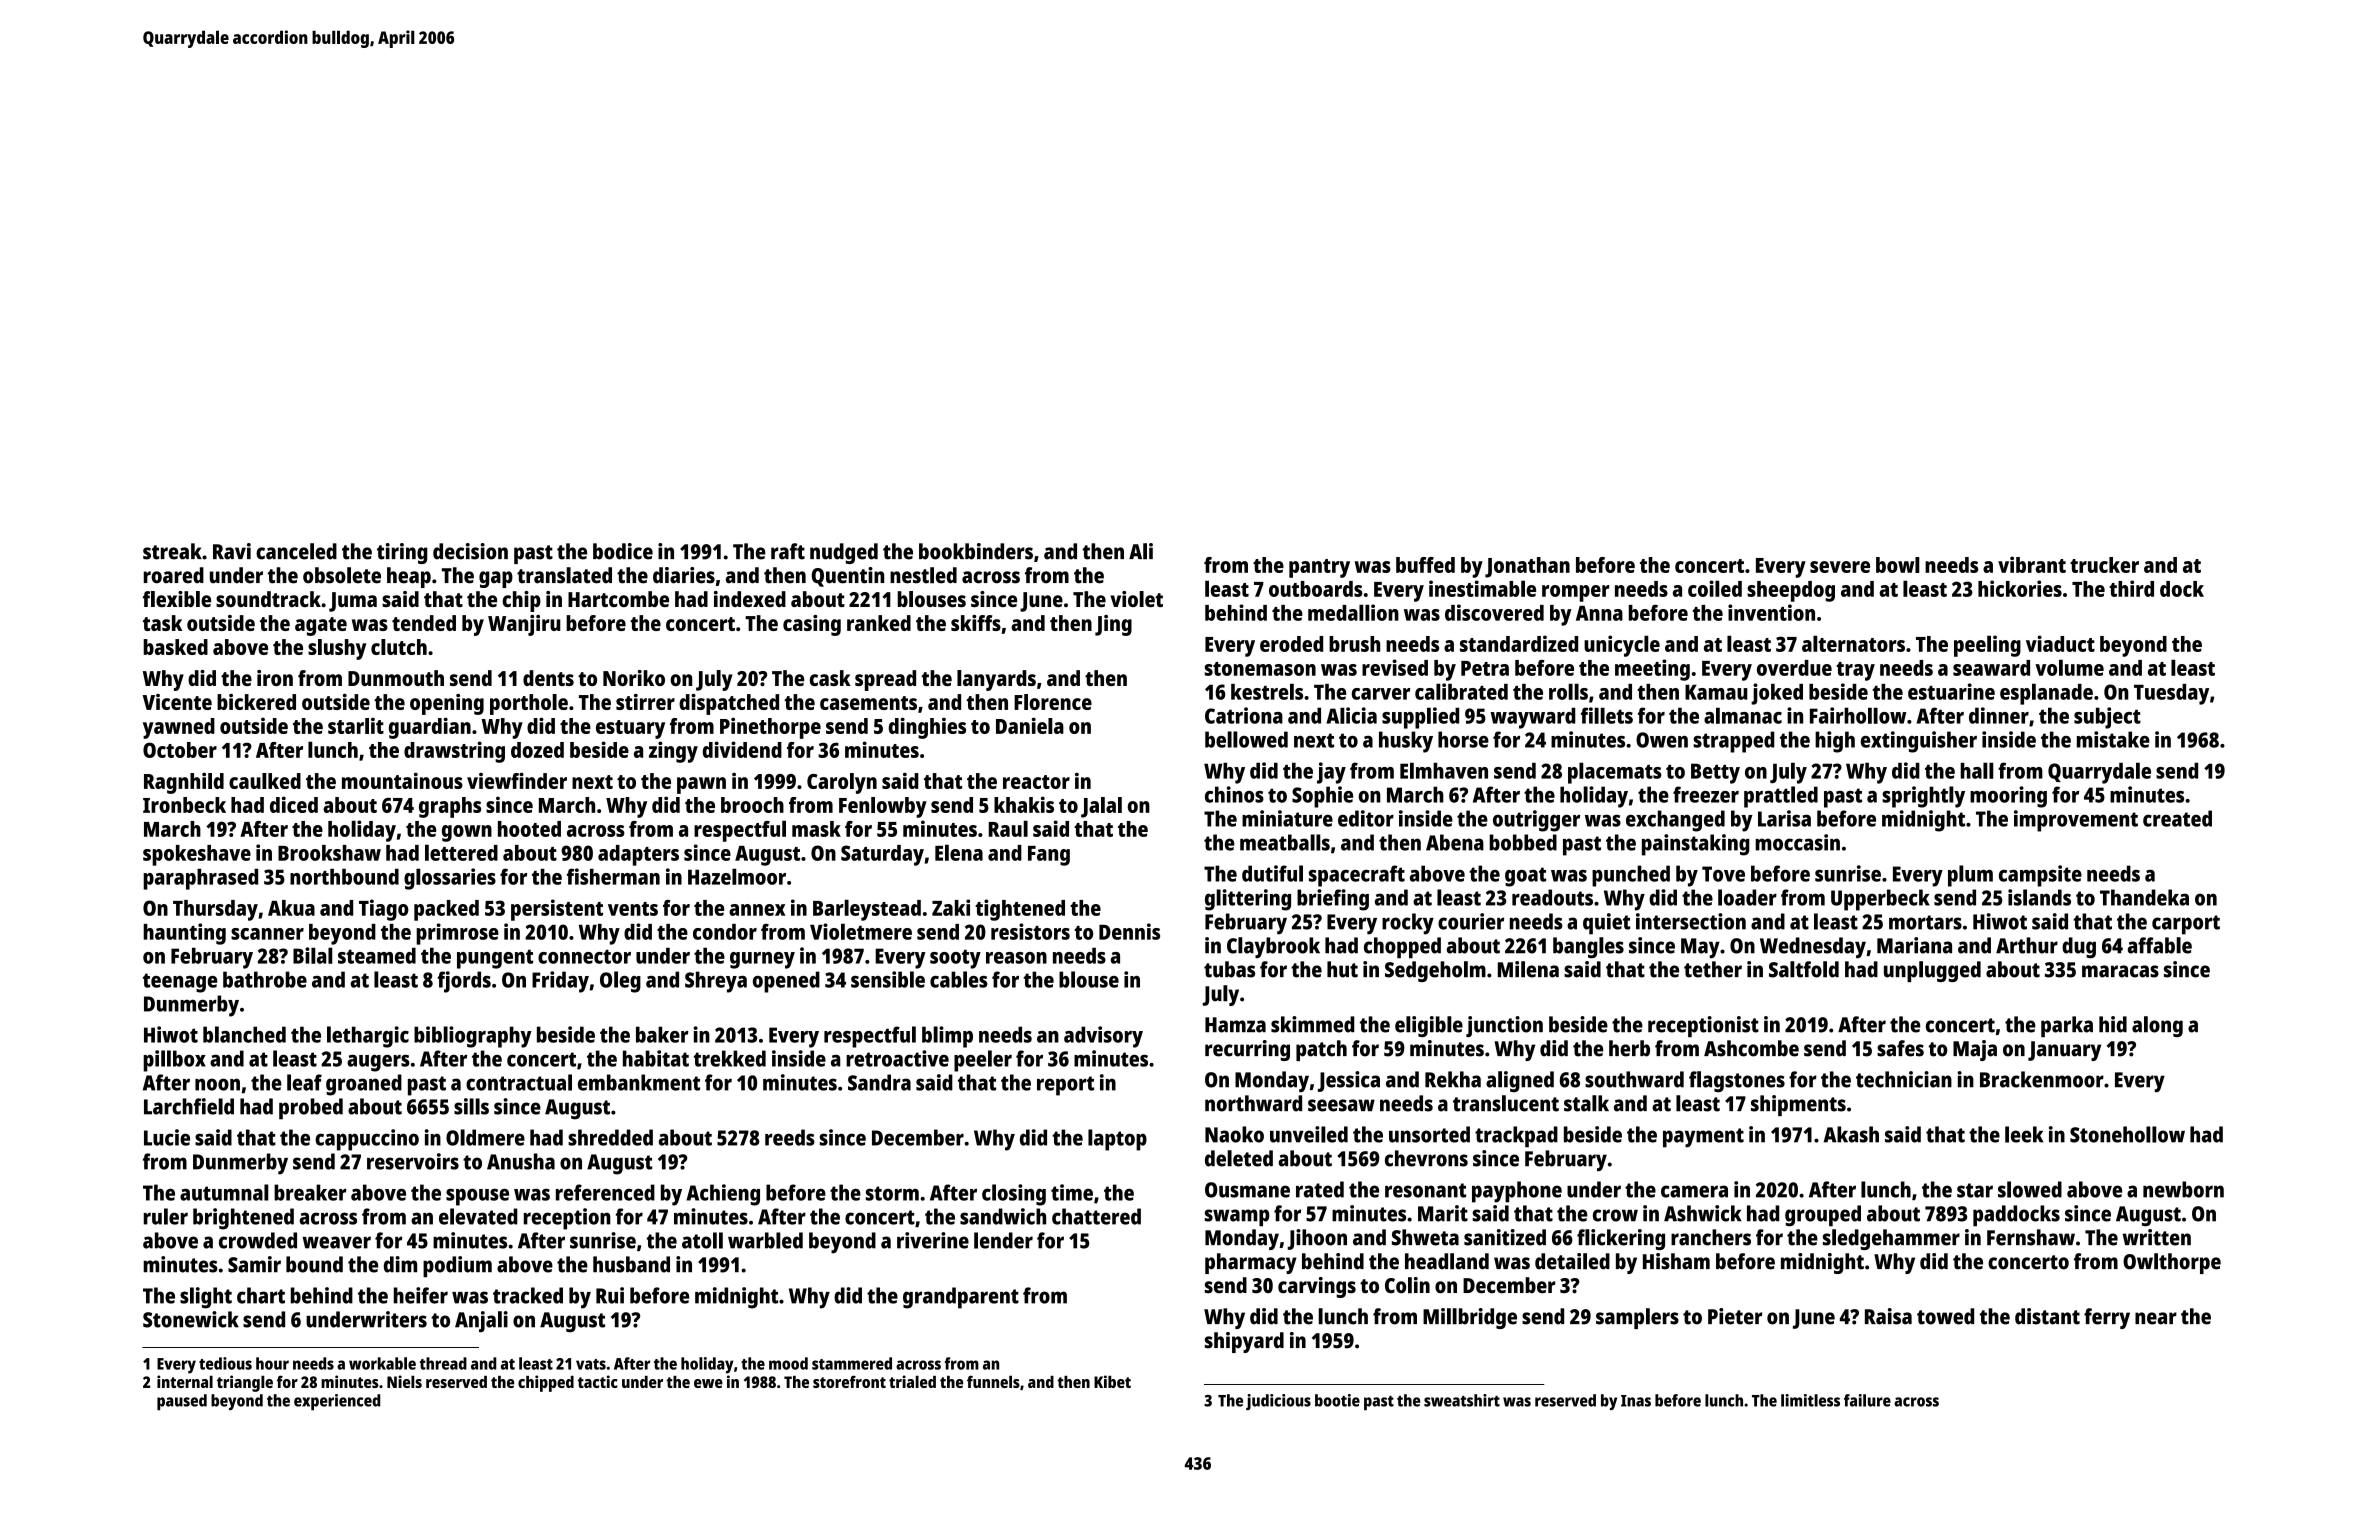 The height and width of the screenshot is (1533, 2369). I want to click on roared, so click(174, 575).
